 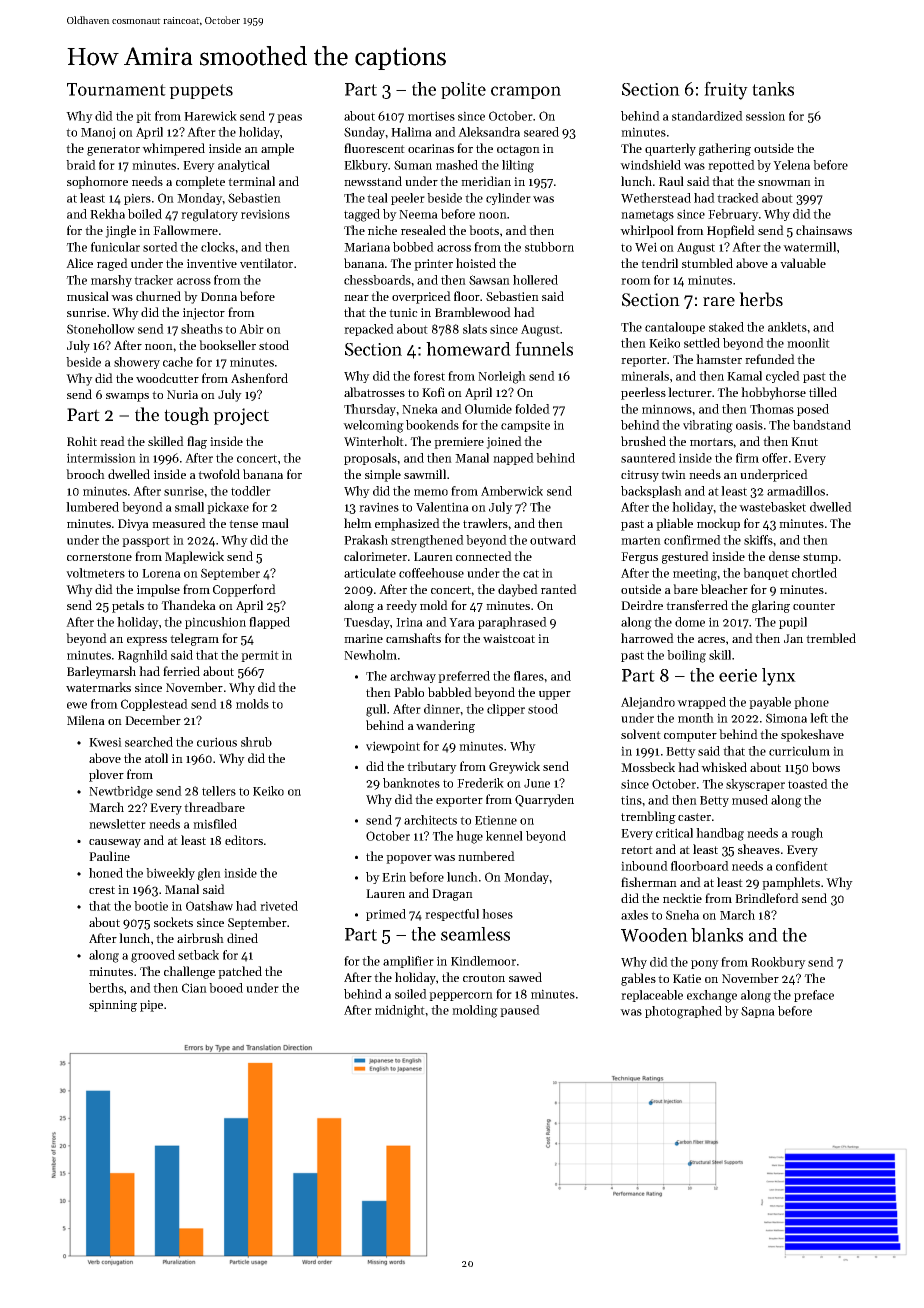 What do you see at coordinates (772, 507) in the page?
I see `wastebasket` at bounding box center [772, 507].
